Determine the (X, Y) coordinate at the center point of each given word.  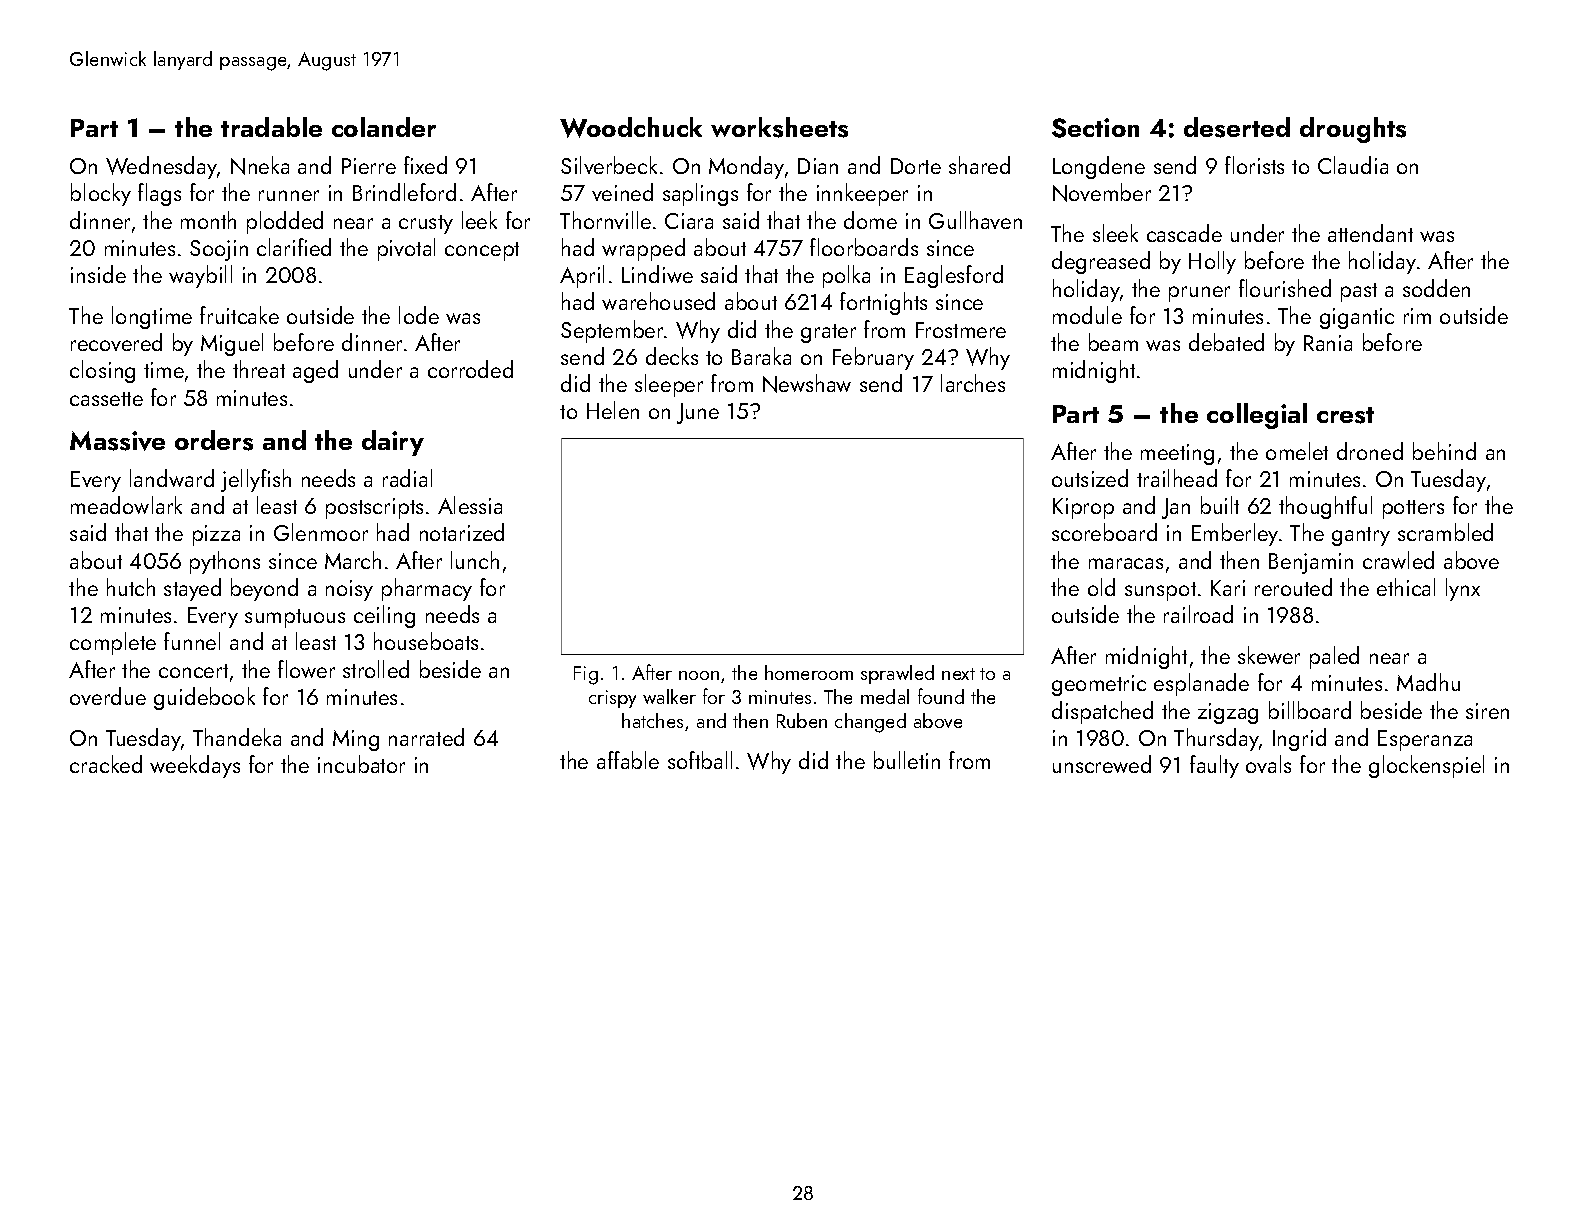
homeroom (809, 672)
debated (1226, 342)
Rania (1328, 343)
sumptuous (295, 618)
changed (870, 723)
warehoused (658, 301)
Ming (356, 740)
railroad (1198, 614)
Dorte (916, 166)
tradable (271, 127)
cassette (106, 399)
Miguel (232, 344)
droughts (1353, 130)
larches (973, 383)
